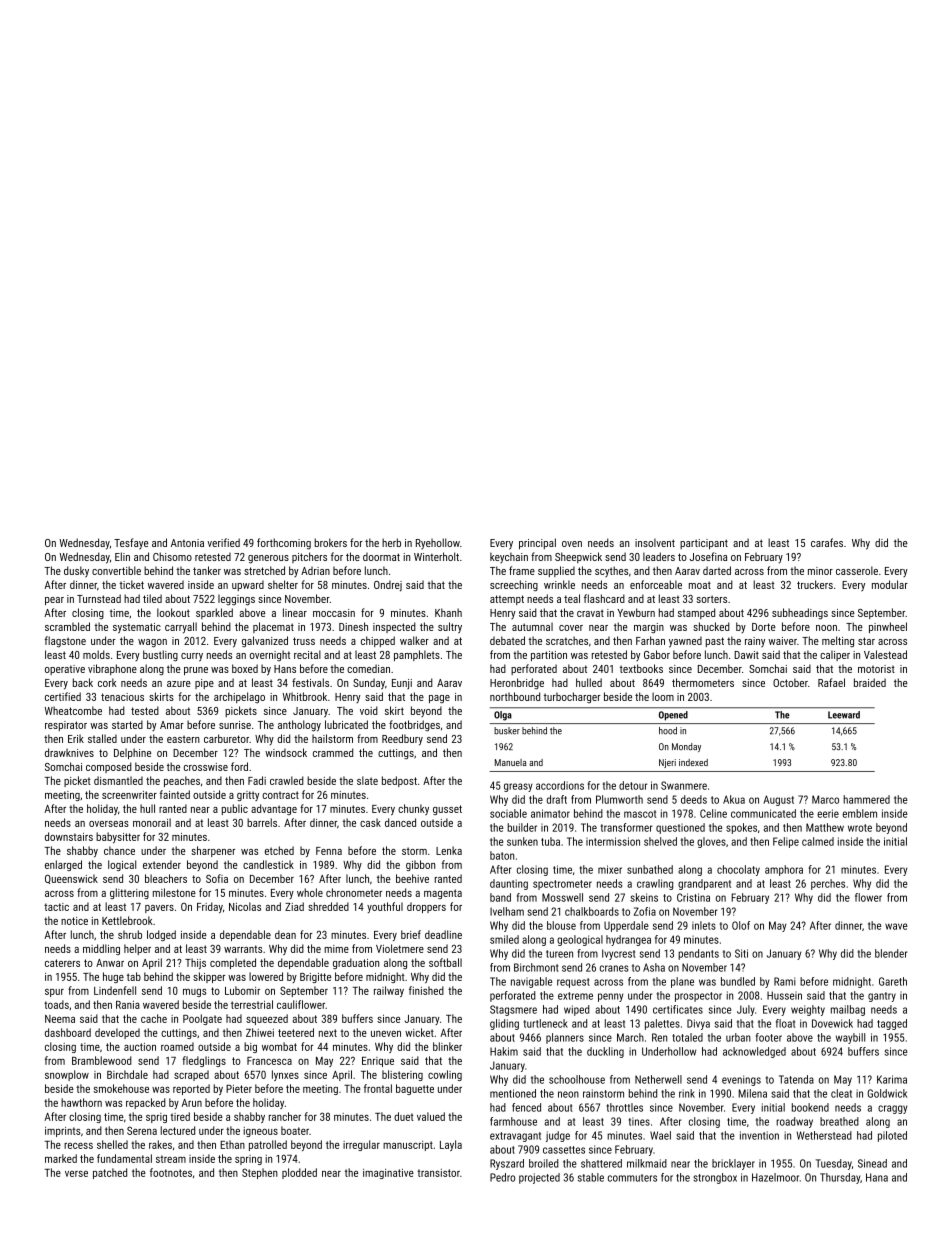  What do you see at coordinates (285, 1116) in the document?
I see `rancher` at bounding box center [285, 1116].
